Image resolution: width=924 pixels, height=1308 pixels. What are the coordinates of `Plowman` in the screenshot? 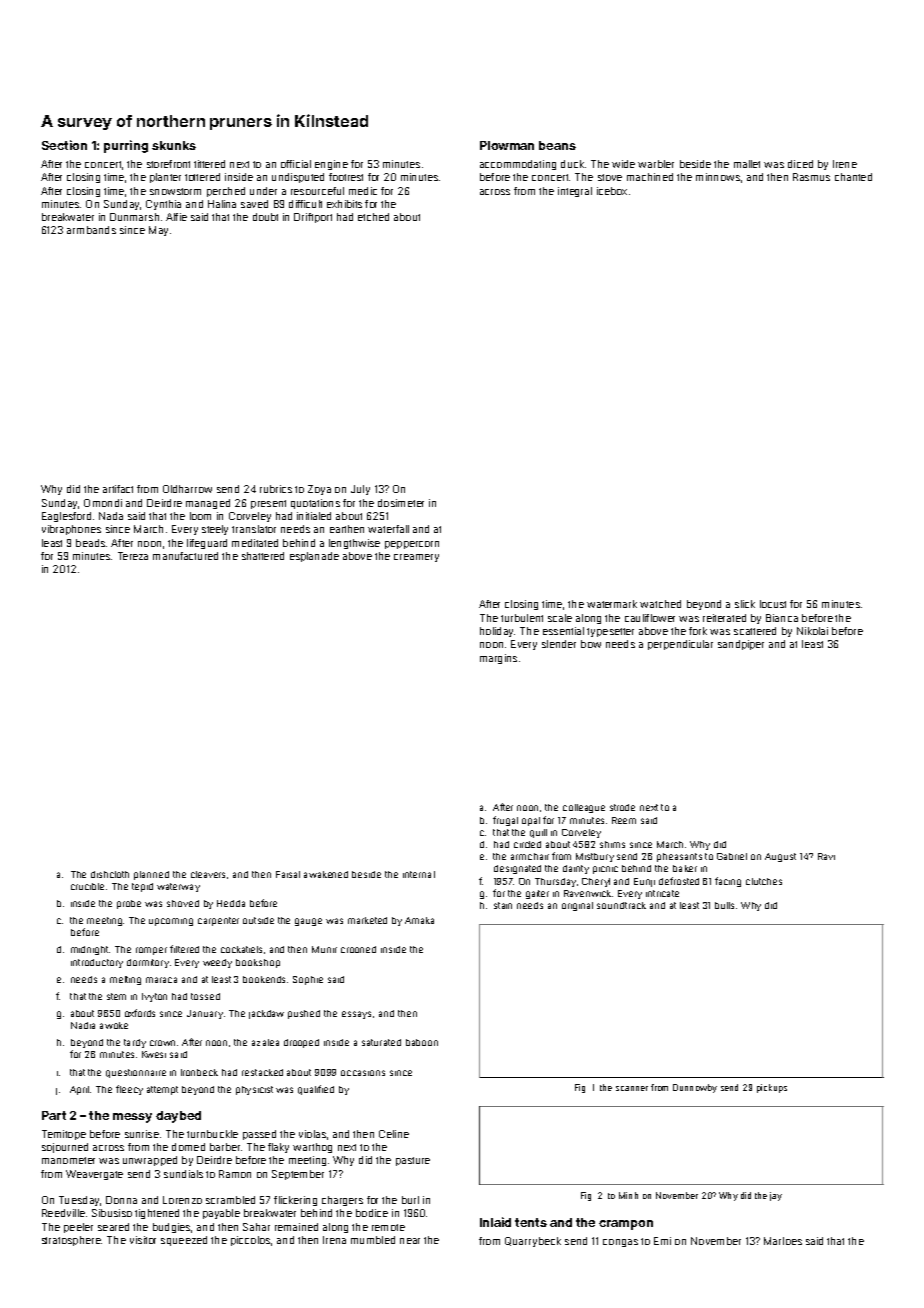 It's located at (507, 145).
